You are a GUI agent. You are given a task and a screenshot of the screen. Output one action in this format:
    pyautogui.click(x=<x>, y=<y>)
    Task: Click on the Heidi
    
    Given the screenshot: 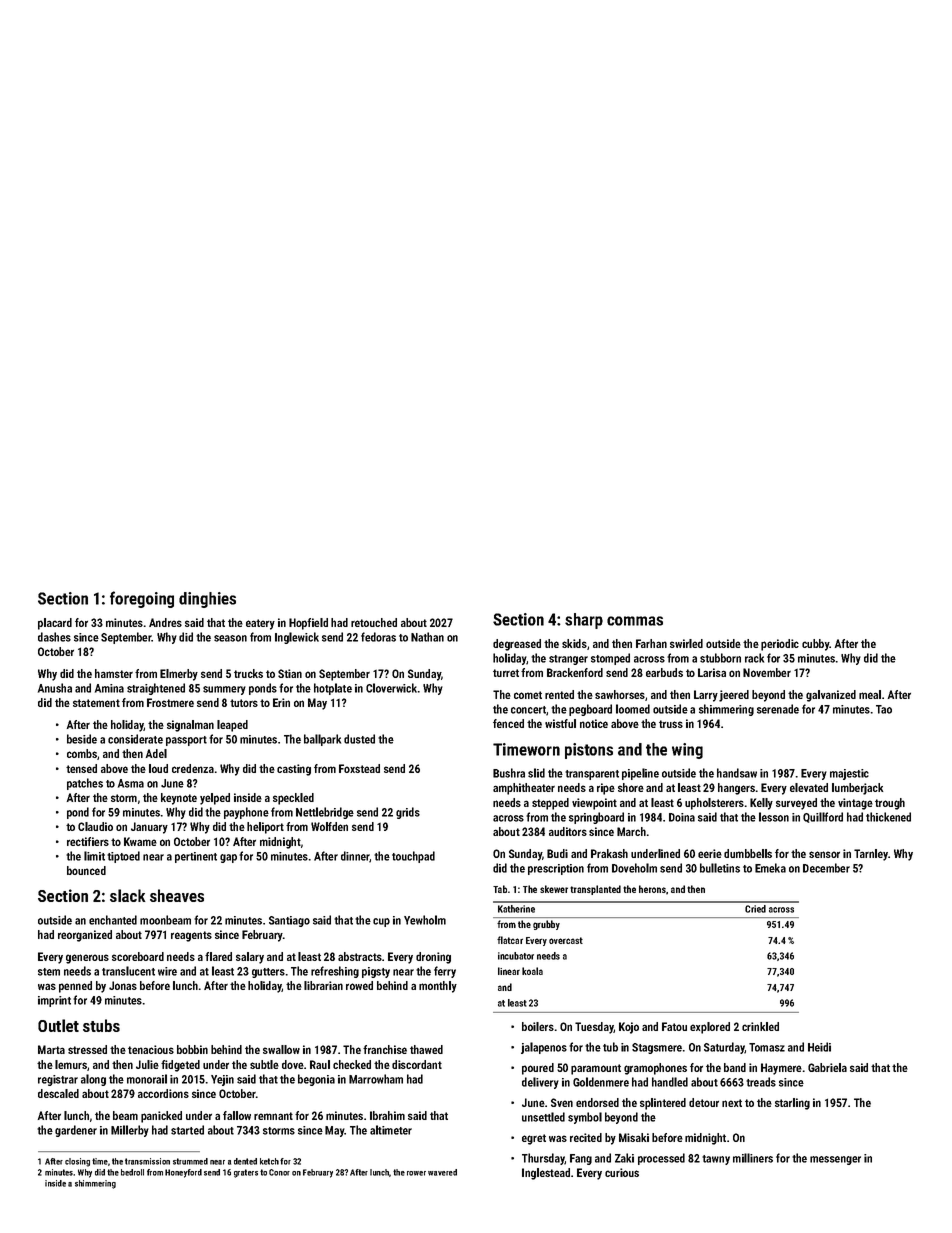 What is the action you would take?
    pyautogui.click(x=819, y=1047)
